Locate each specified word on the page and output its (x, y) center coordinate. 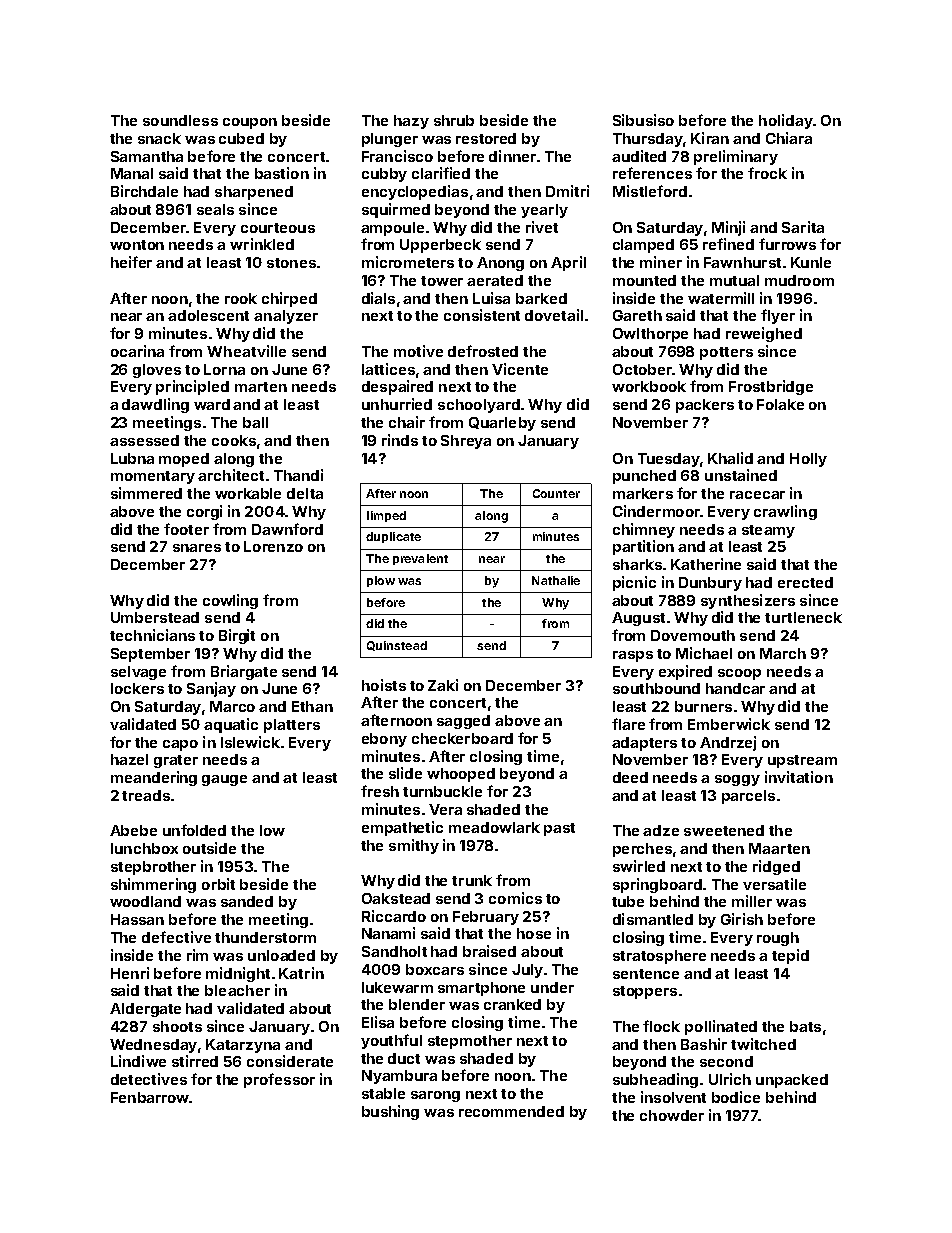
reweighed (764, 334)
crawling (785, 512)
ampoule (392, 229)
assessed (144, 440)
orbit (218, 884)
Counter (556, 493)
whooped (461, 775)
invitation (799, 777)
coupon (250, 123)
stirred (195, 1061)
